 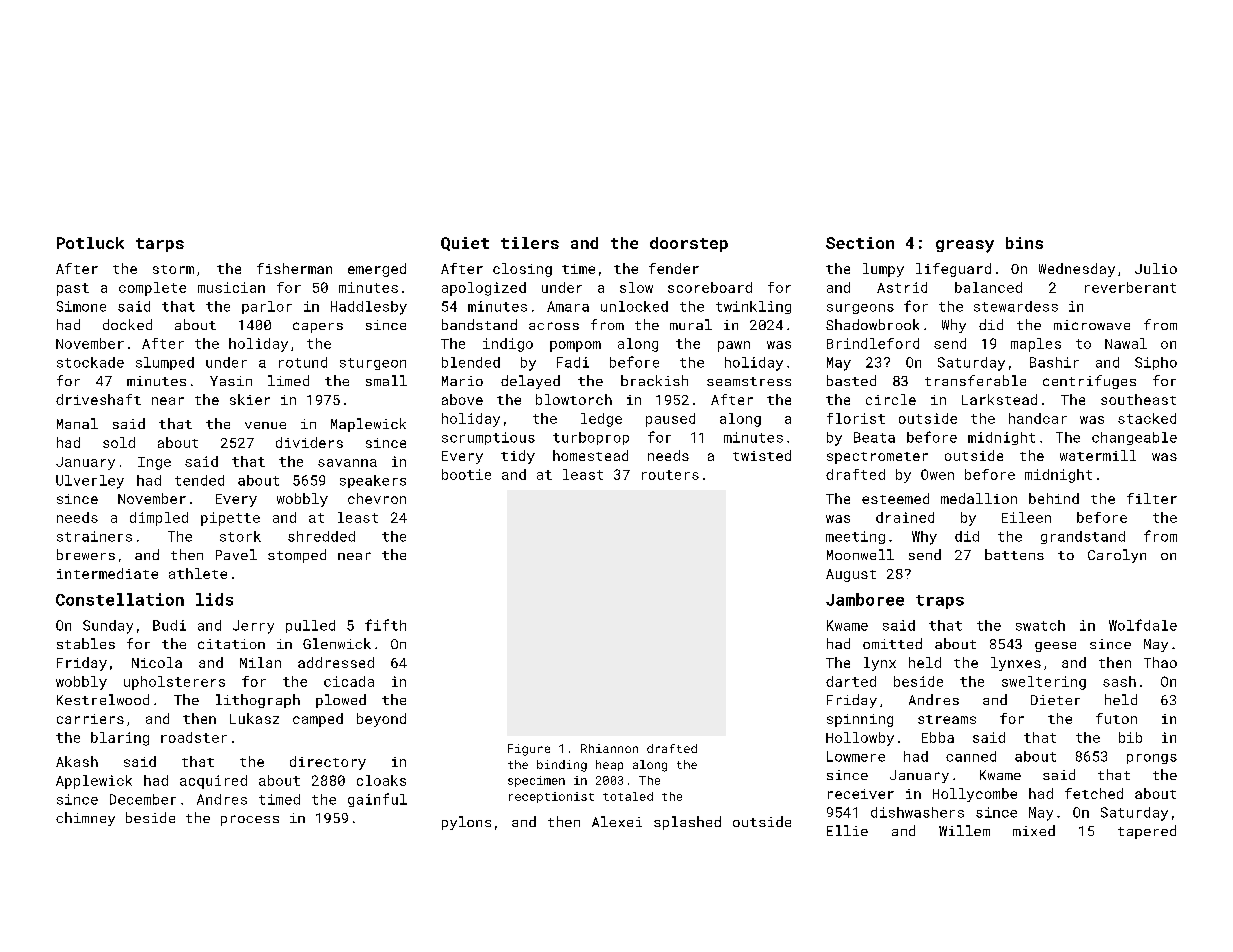 I want to click on driveshaft, so click(x=98, y=399).
